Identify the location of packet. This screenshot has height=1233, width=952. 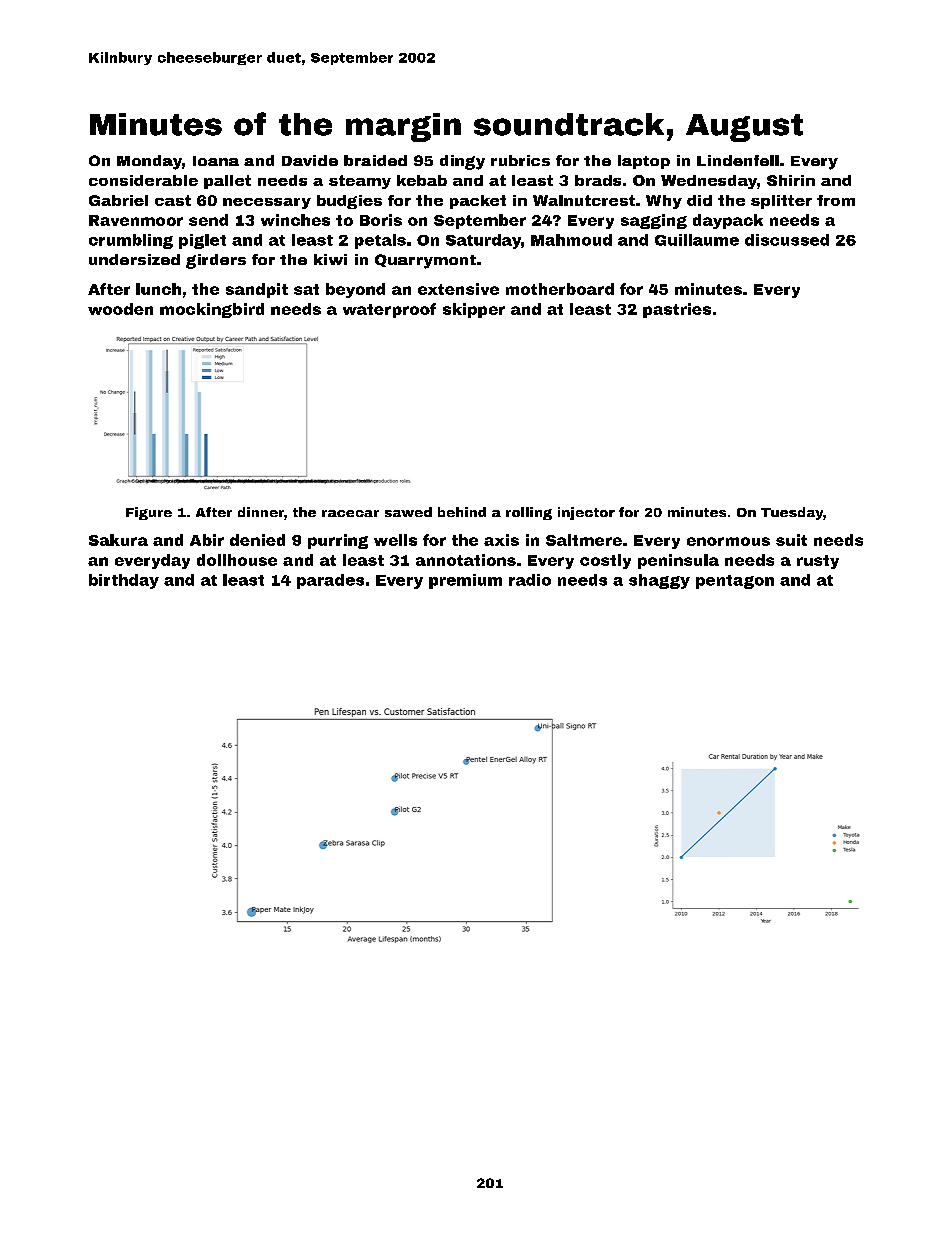
(478, 202).
